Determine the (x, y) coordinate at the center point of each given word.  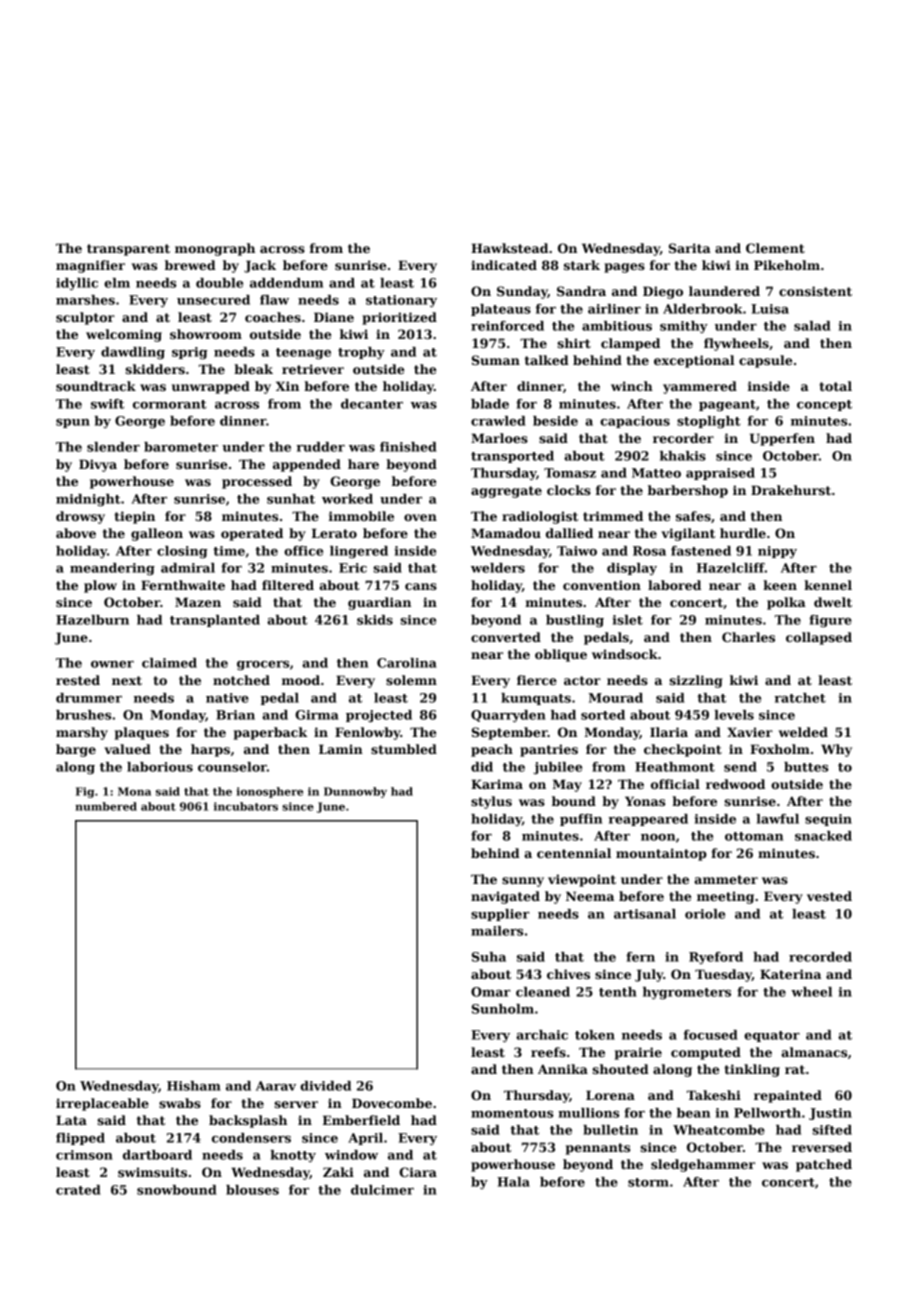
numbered (106, 806)
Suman (496, 360)
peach (492, 750)
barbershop (688, 491)
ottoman (754, 836)
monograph (215, 249)
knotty (293, 1156)
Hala (513, 1182)
